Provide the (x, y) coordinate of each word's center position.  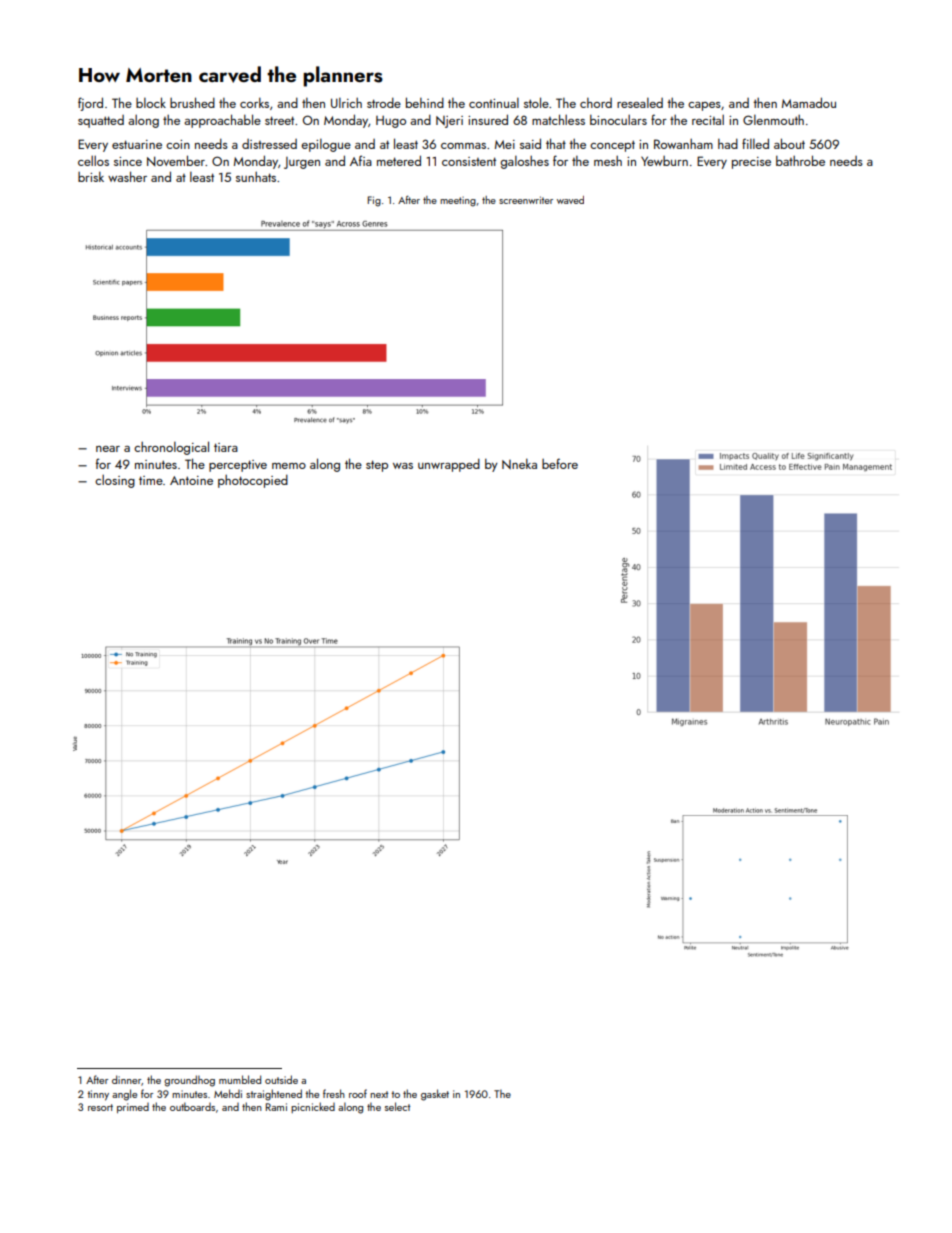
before (560, 463)
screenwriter (526, 200)
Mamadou (809, 102)
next (379, 1094)
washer (127, 176)
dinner (126, 1079)
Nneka (519, 463)
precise (751, 163)
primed (133, 1108)
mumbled (240, 1079)
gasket (435, 1095)
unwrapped (449, 465)
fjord (90, 104)
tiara (226, 447)
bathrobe (800, 160)
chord (596, 103)
